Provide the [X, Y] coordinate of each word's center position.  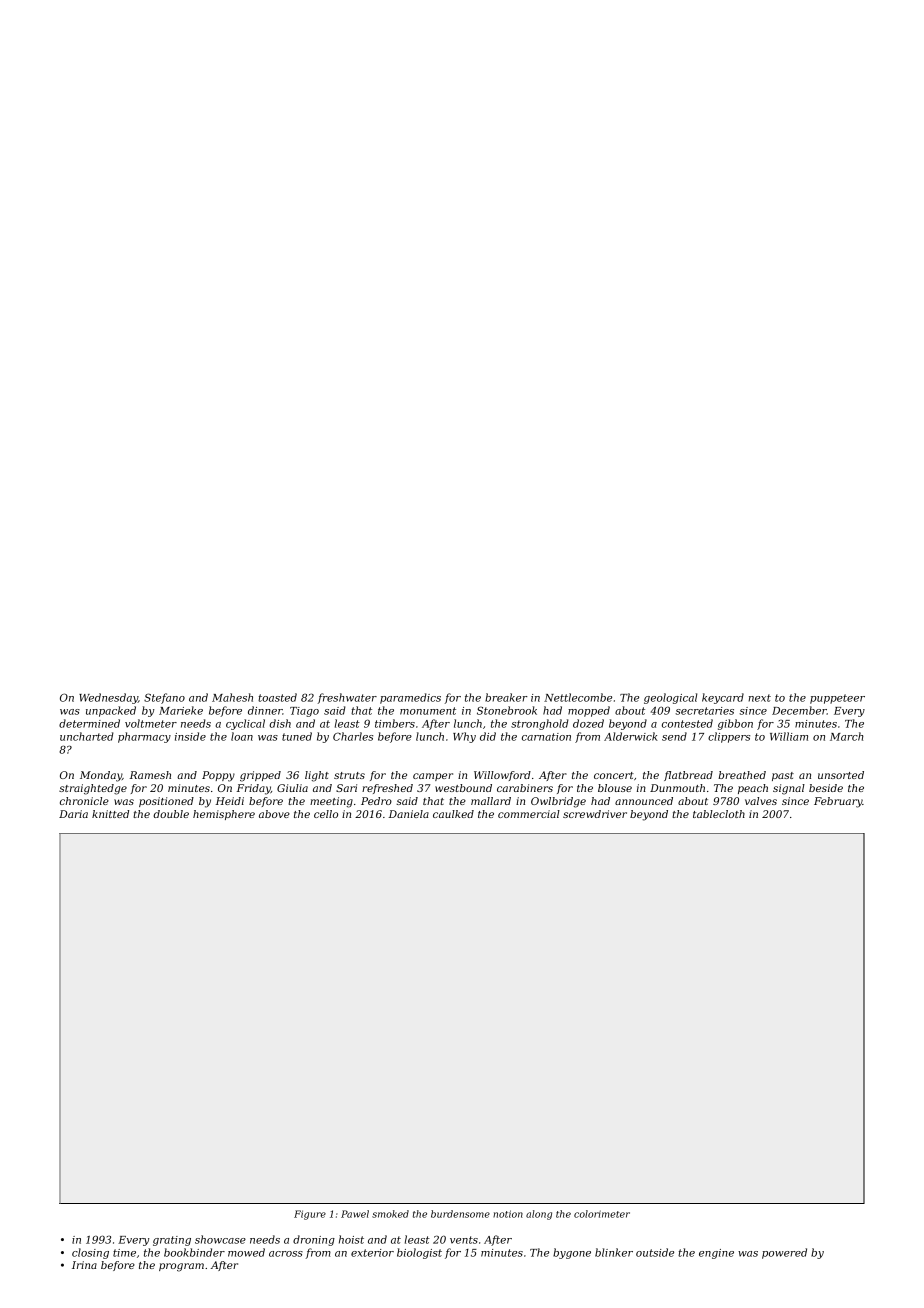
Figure [310, 1215]
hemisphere [224, 815]
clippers [729, 737]
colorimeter [602, 1214]
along [539, 1215]
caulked [453, 814]
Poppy [218, 776]
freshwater [347, 698]
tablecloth [719, 814]
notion [508, 1214]
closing [90, 1253]
